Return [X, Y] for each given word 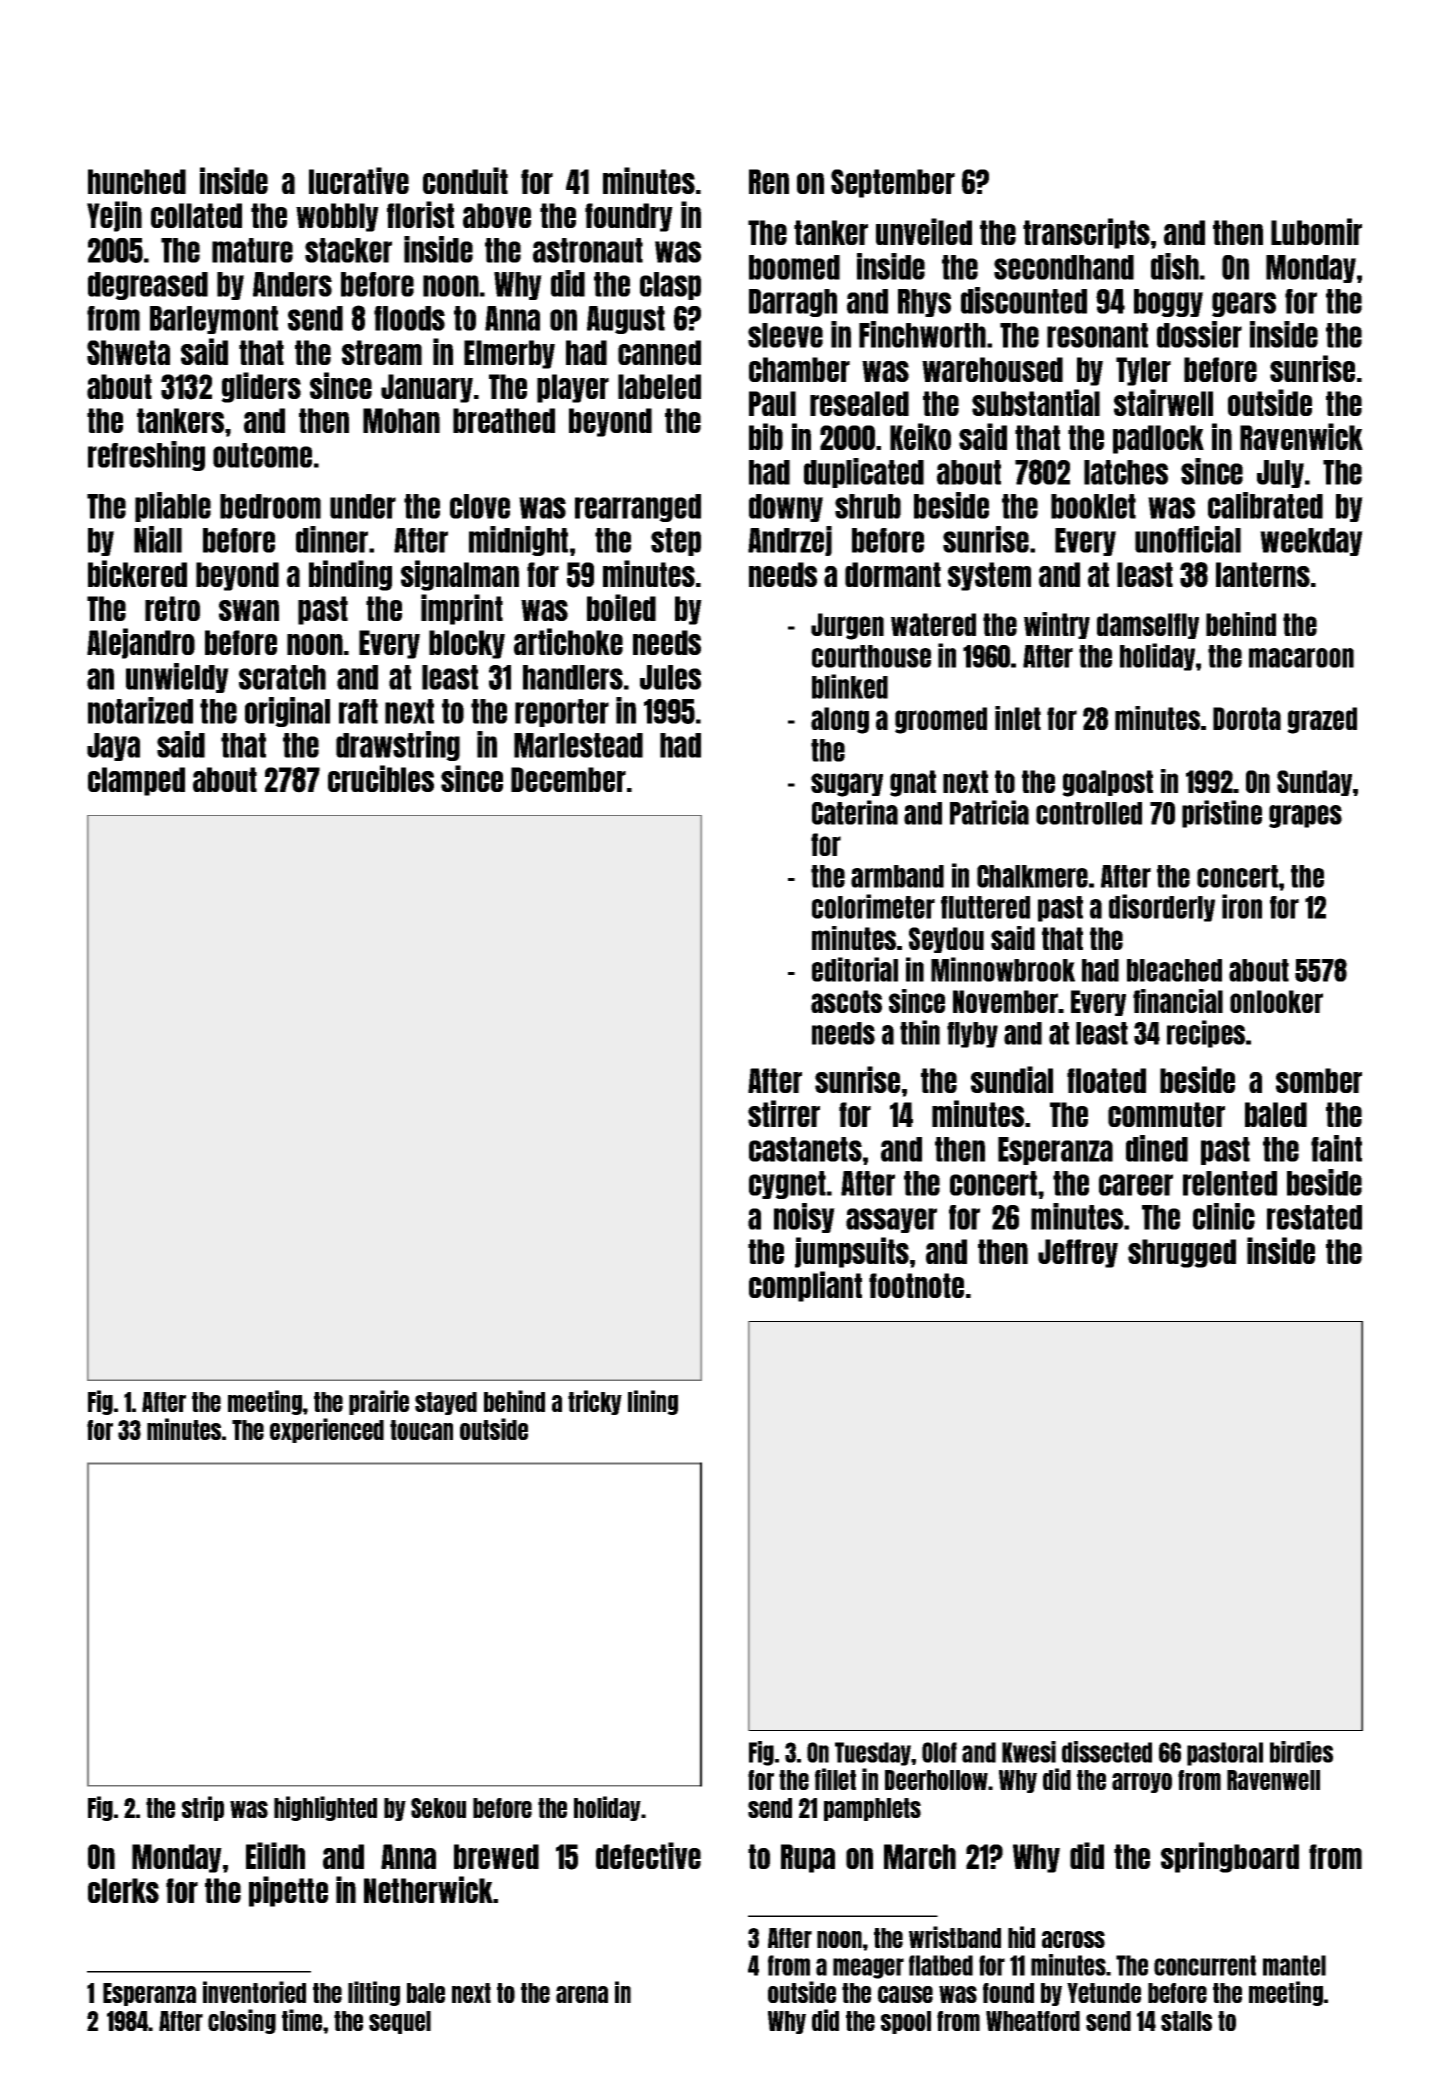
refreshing [146, 456]
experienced [327, 1430]
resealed [859, 403]
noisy [804, 1218]
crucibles [381, 778]
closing [242, 2021]
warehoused [992, 369]
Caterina [855, 812]
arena [582, 1994]
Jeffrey [1078, 1253]
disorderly [1162, 908]
